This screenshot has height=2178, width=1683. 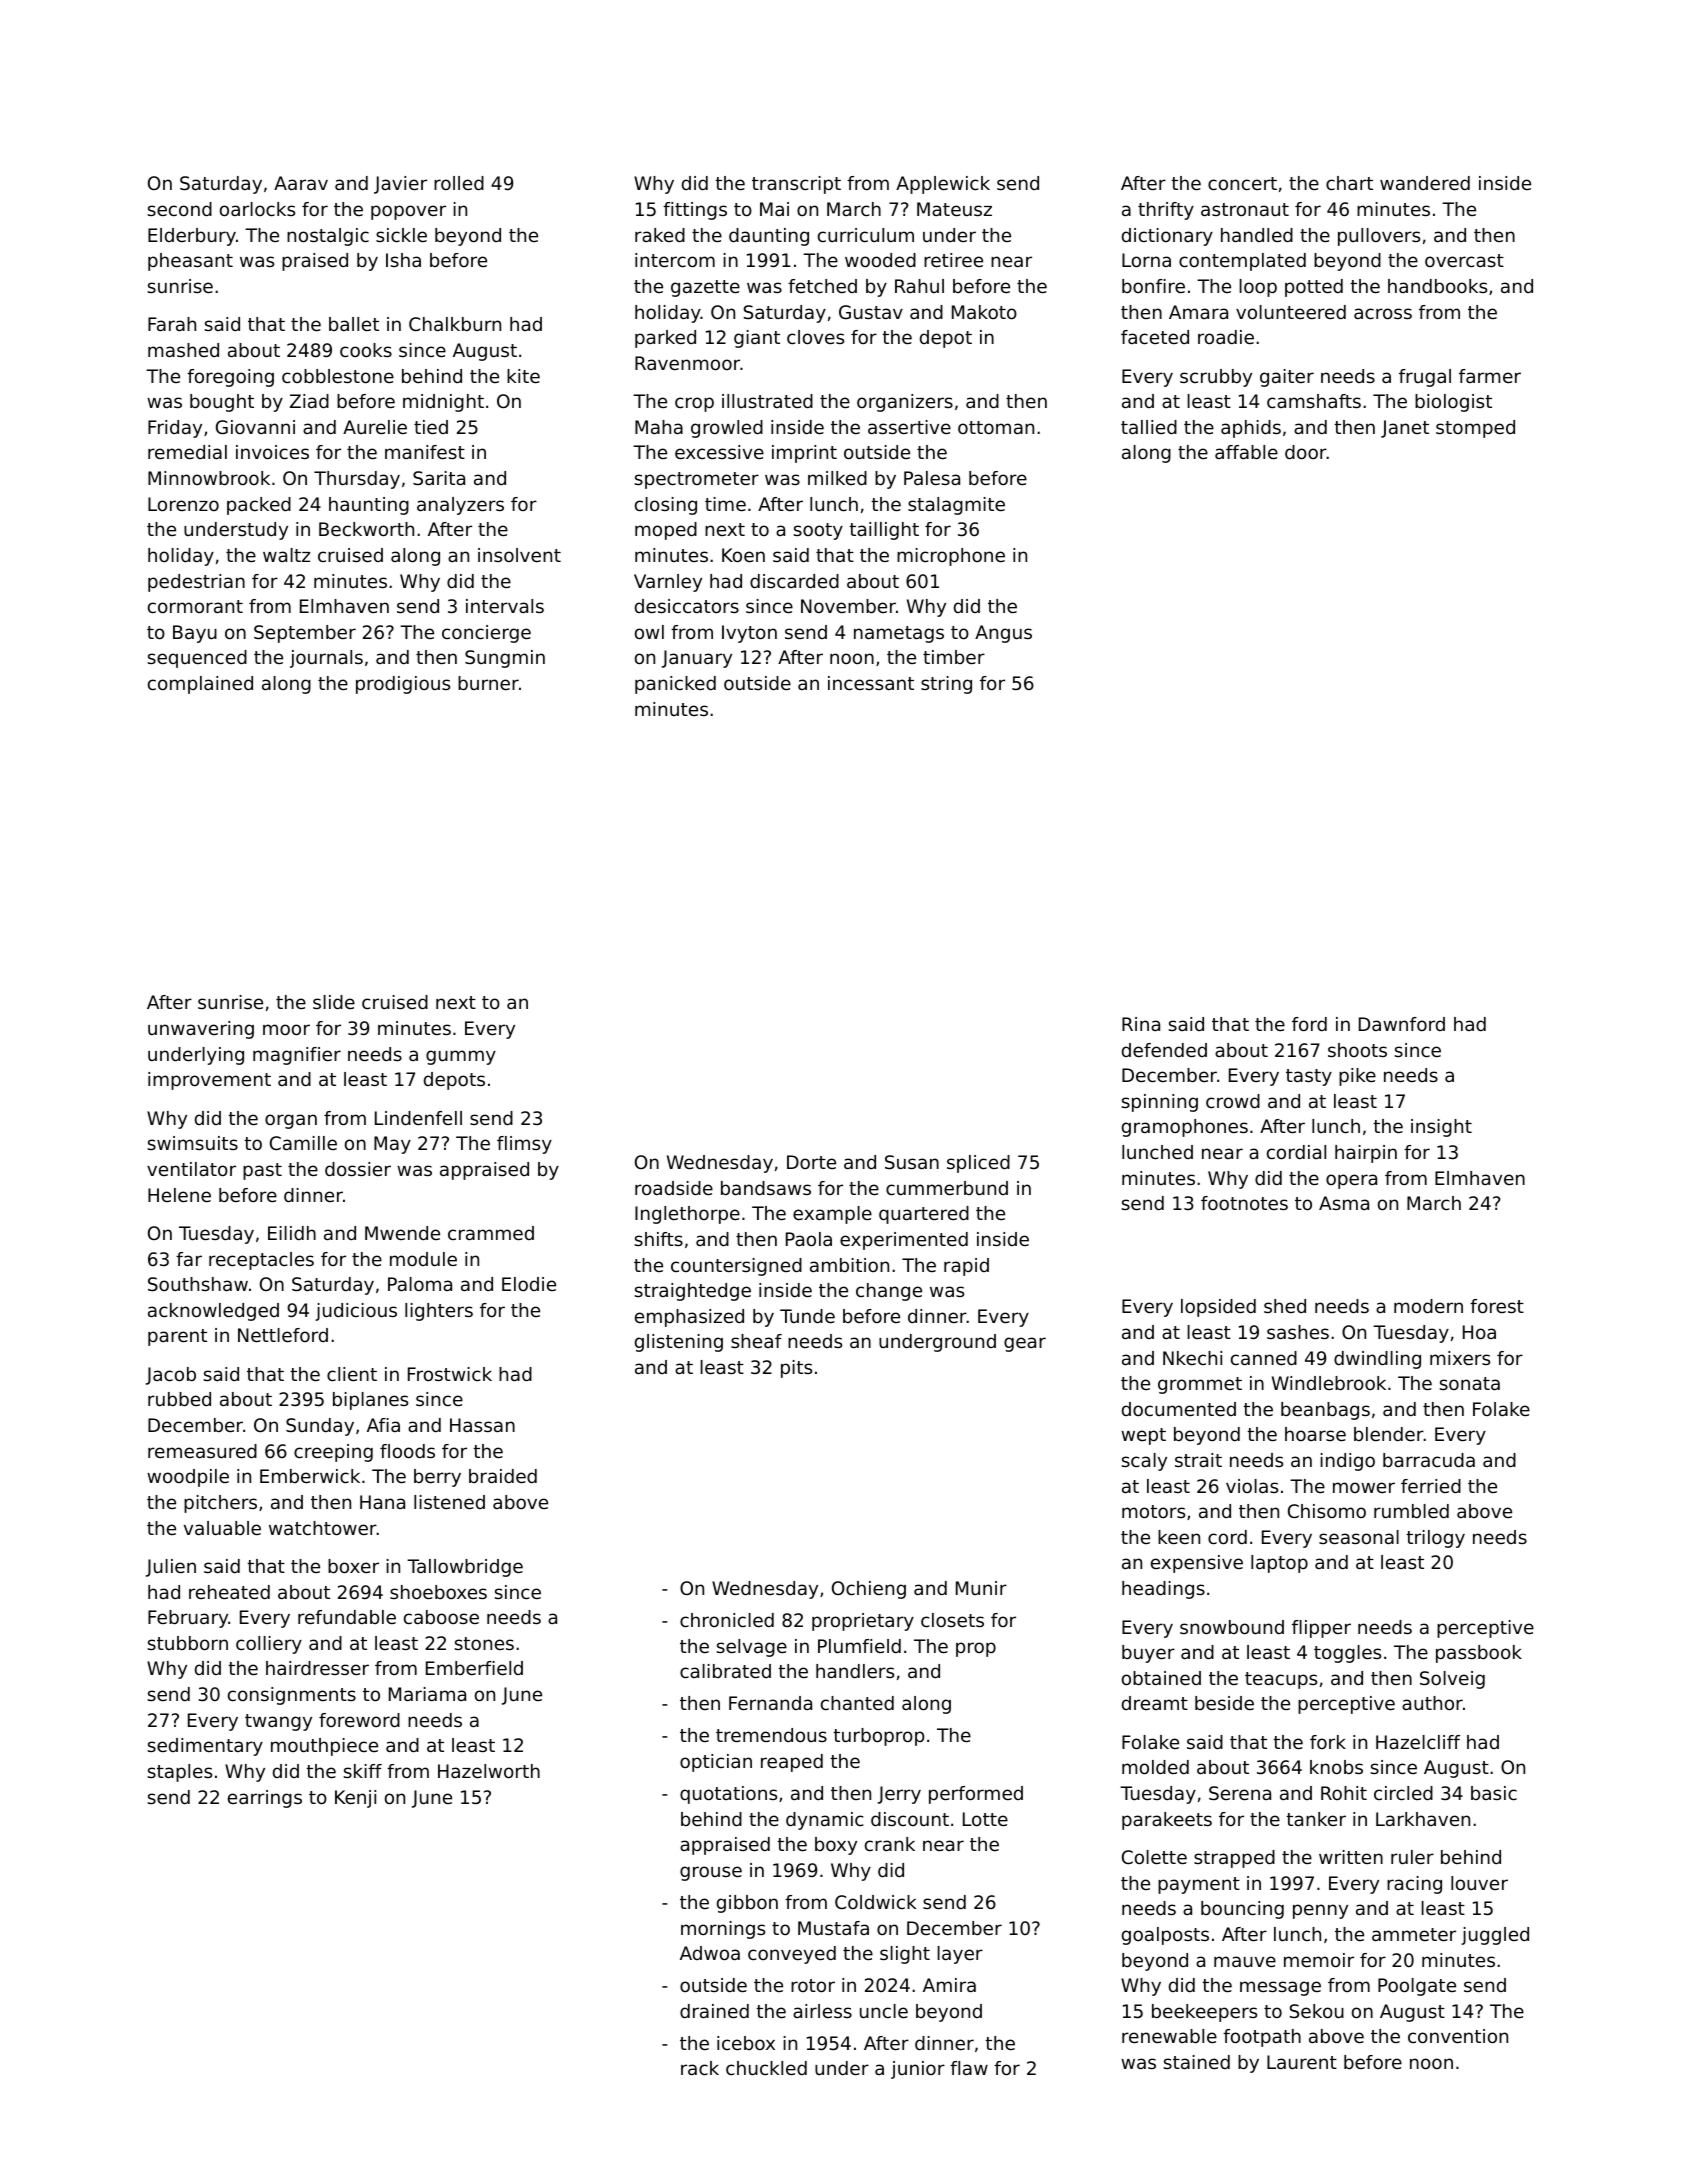 I want to click on Hazelworth, so click(x=489, y=1771).
